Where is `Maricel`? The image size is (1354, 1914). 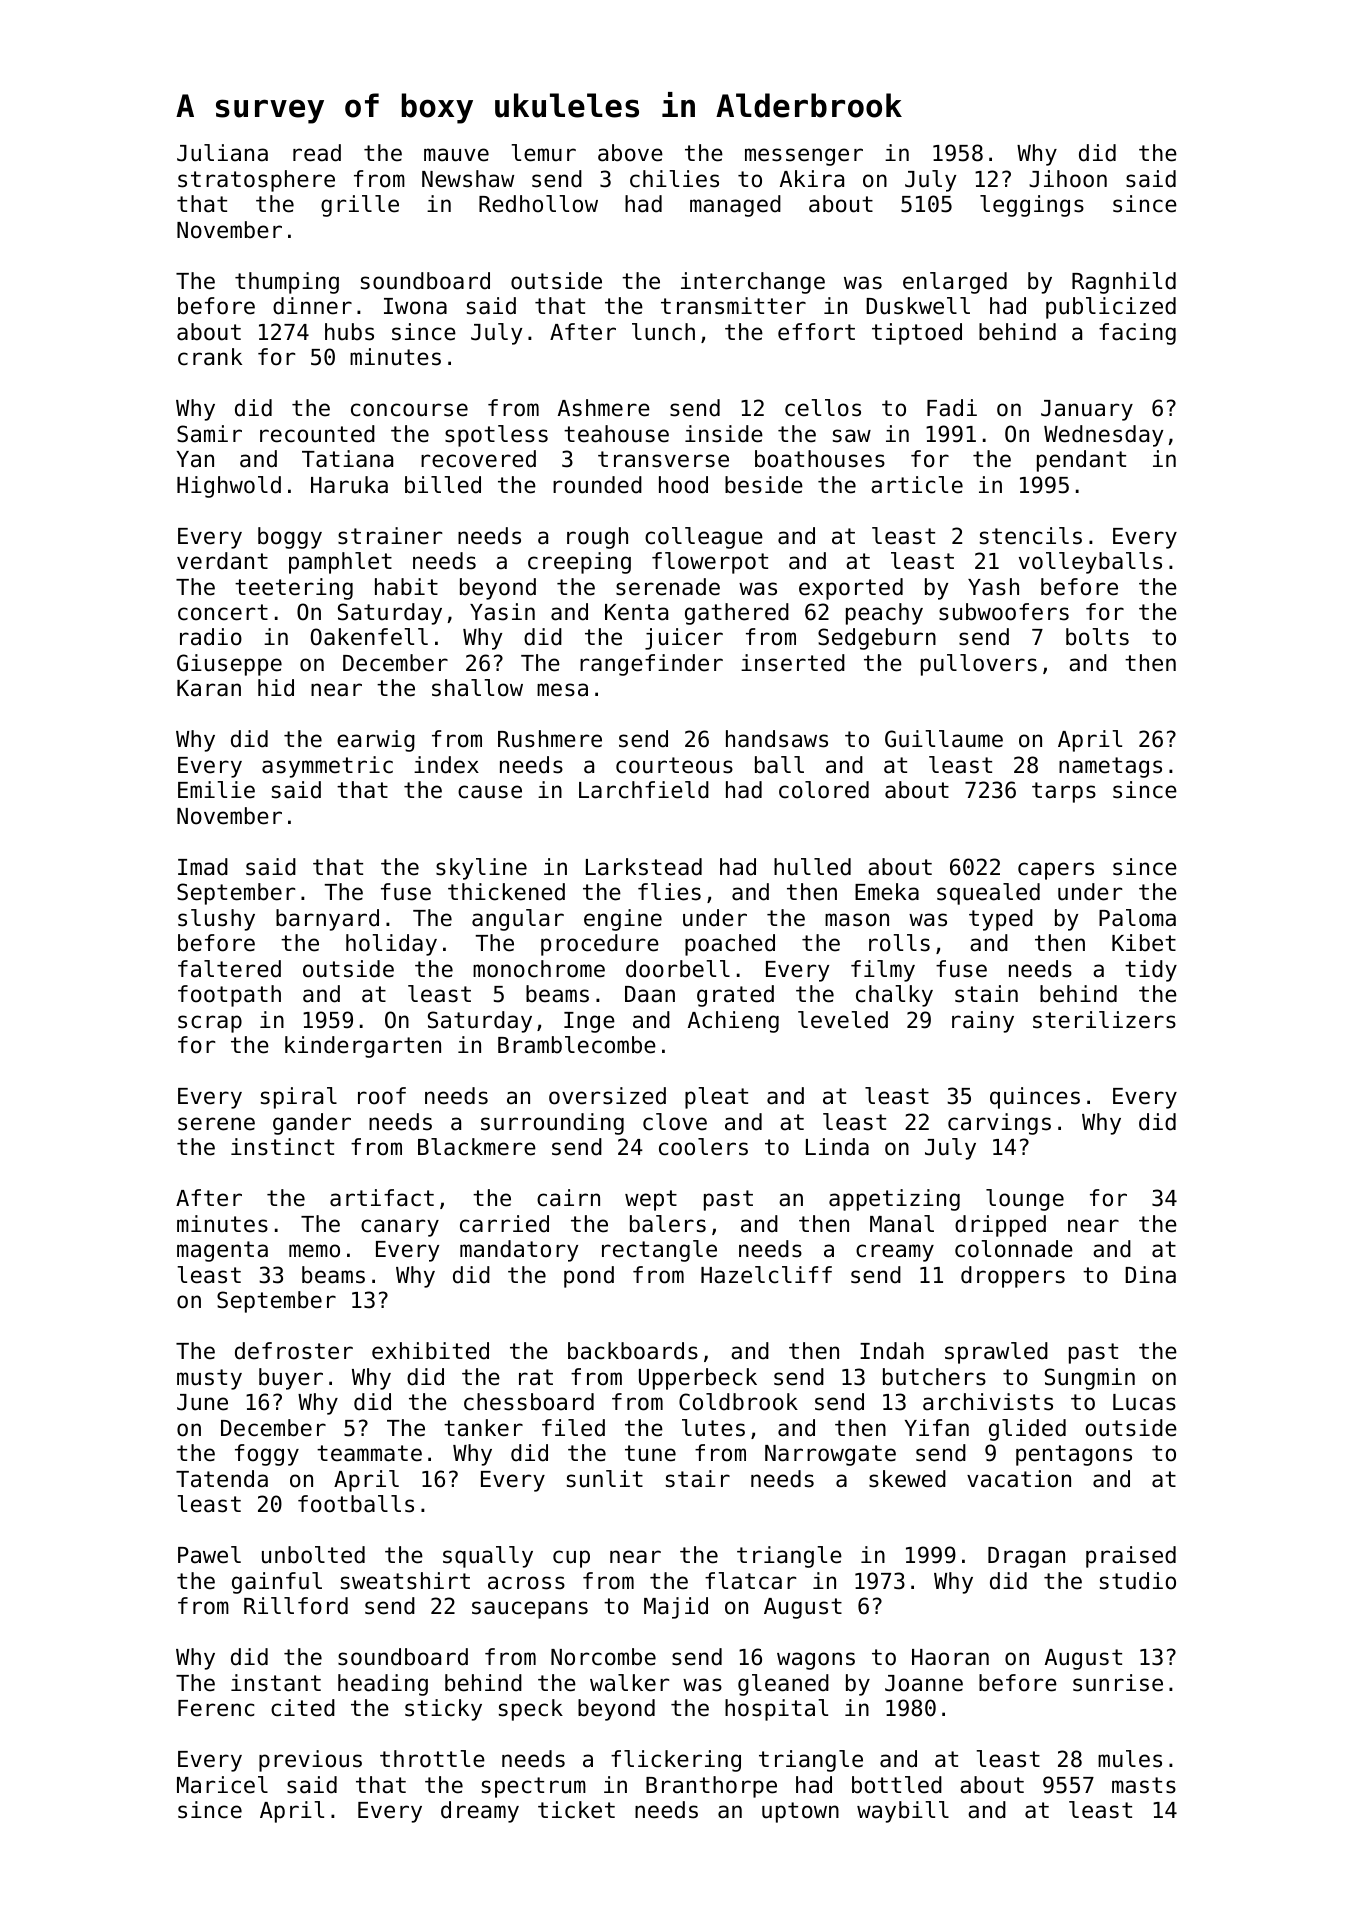 Maricel is located at coordinates (222, 1785).
